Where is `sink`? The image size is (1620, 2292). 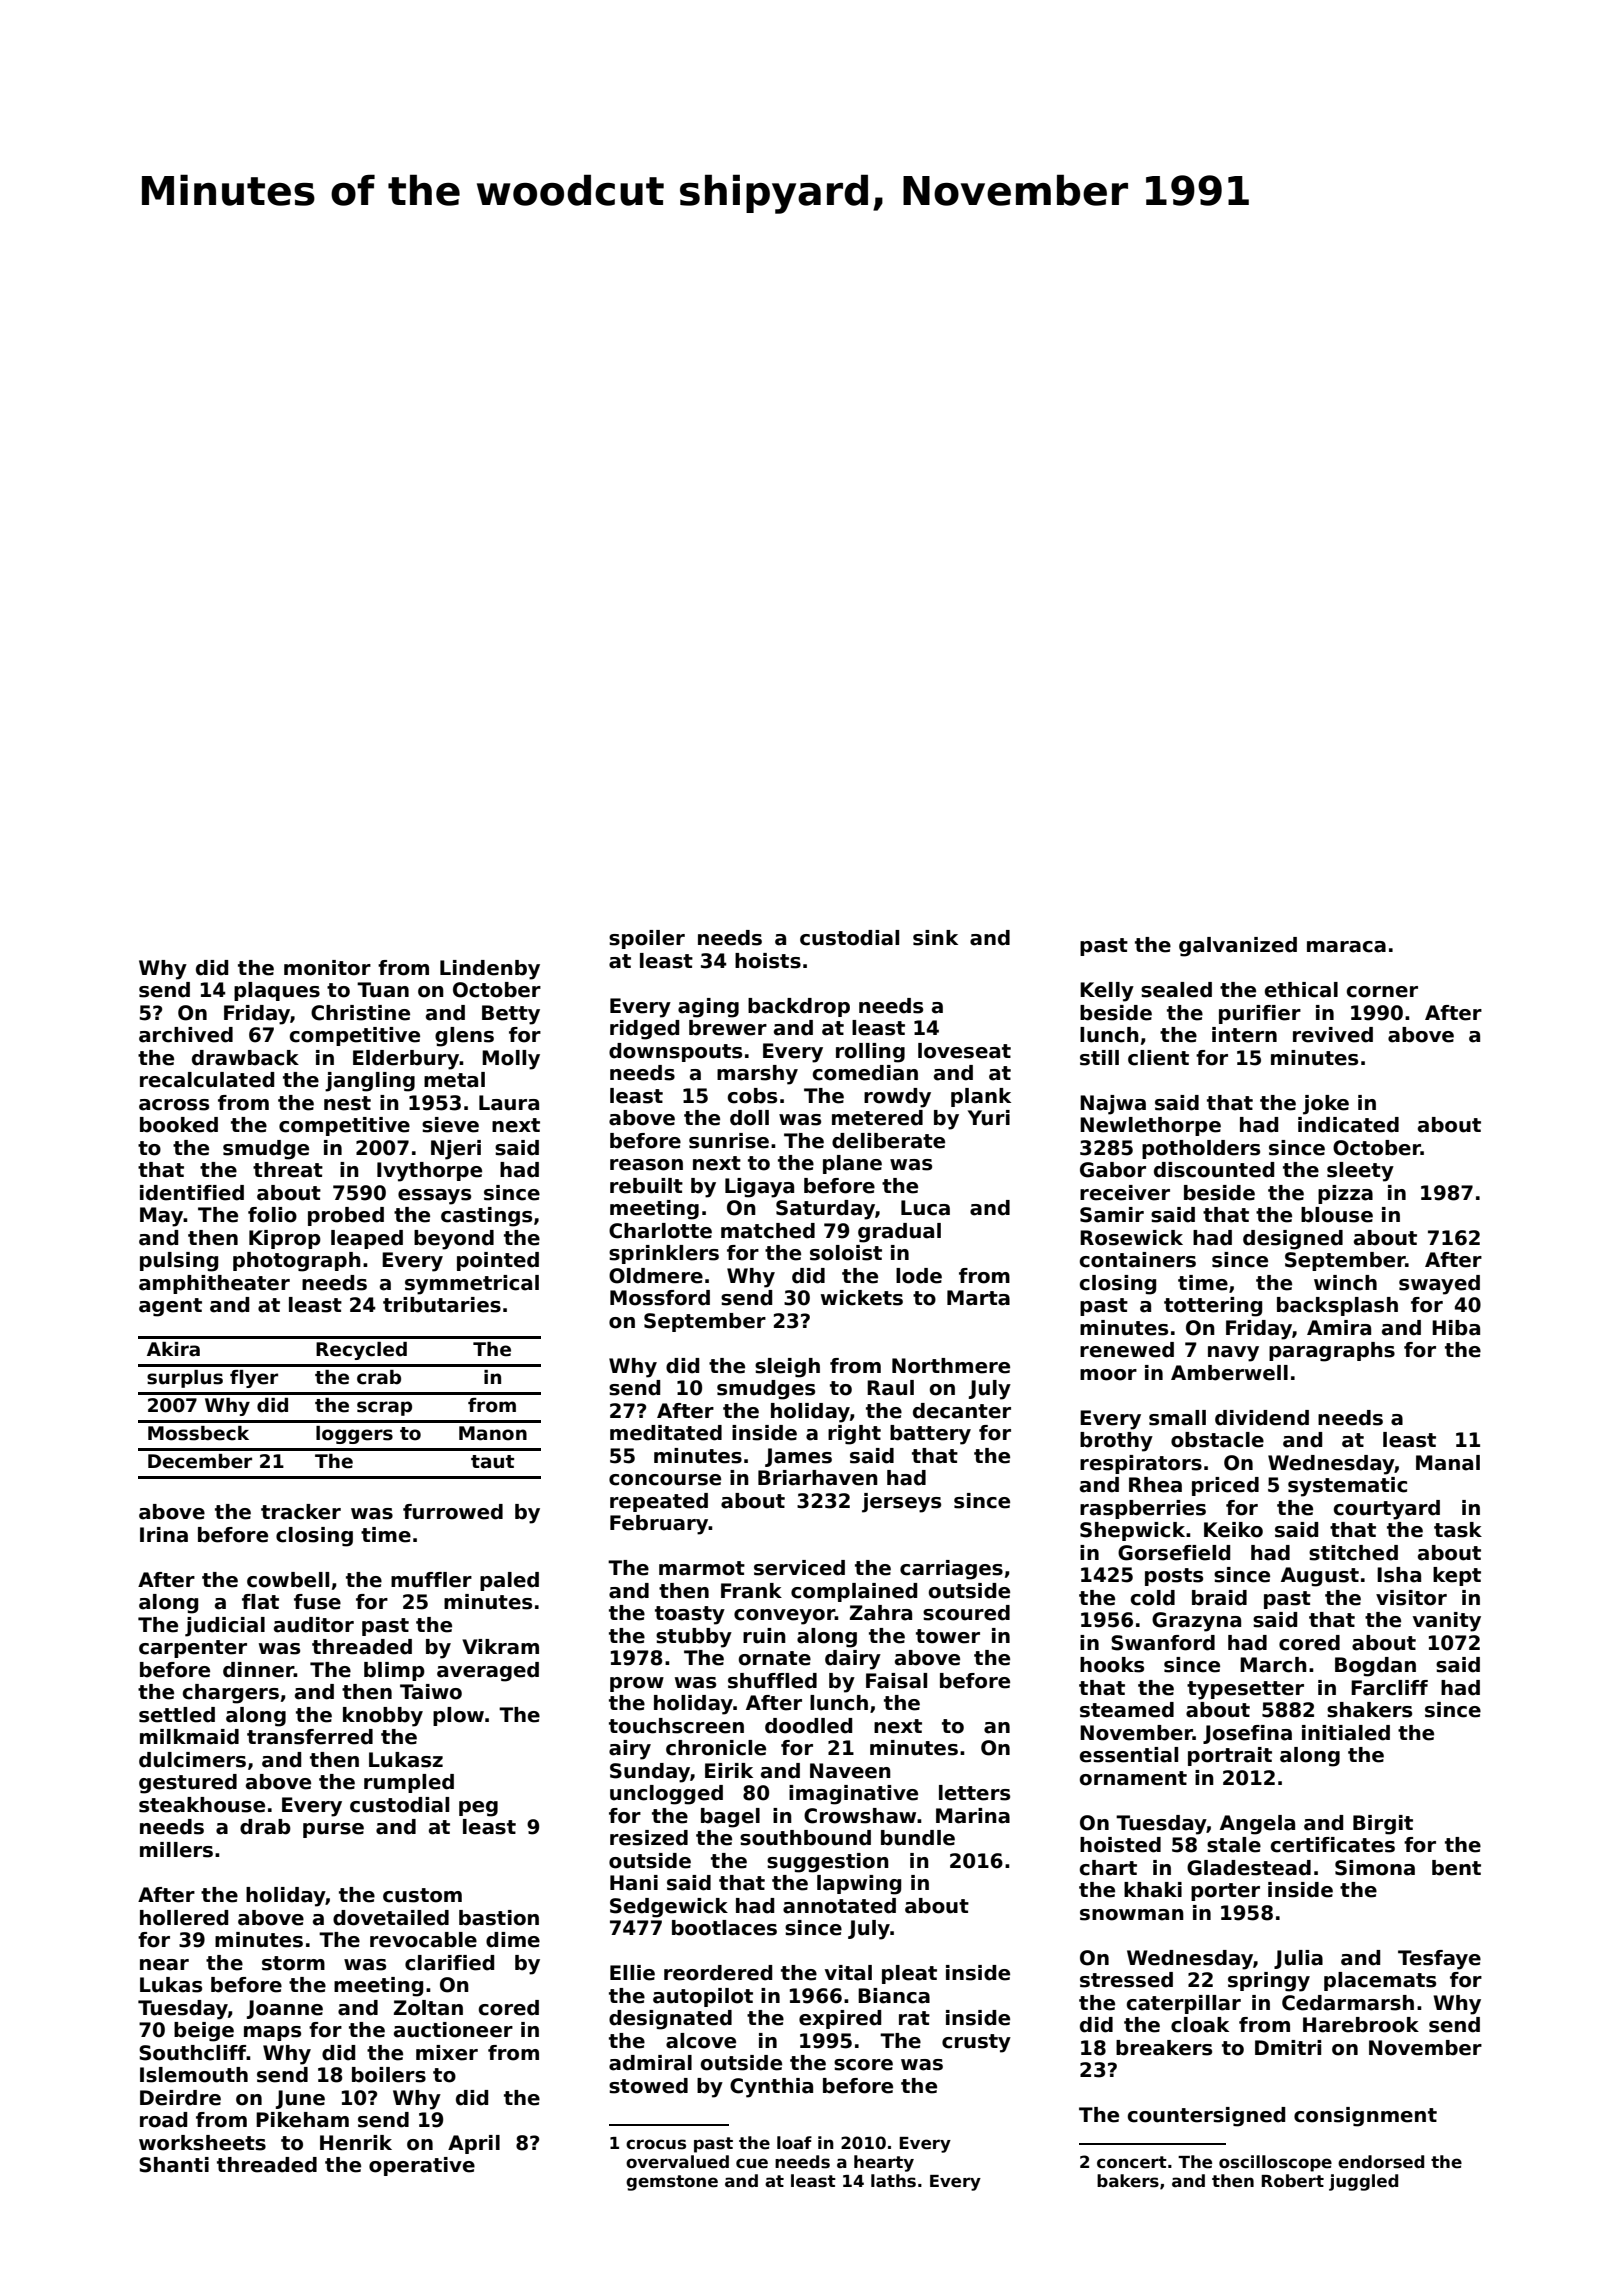
sink is located at coordinates (935, 938).
